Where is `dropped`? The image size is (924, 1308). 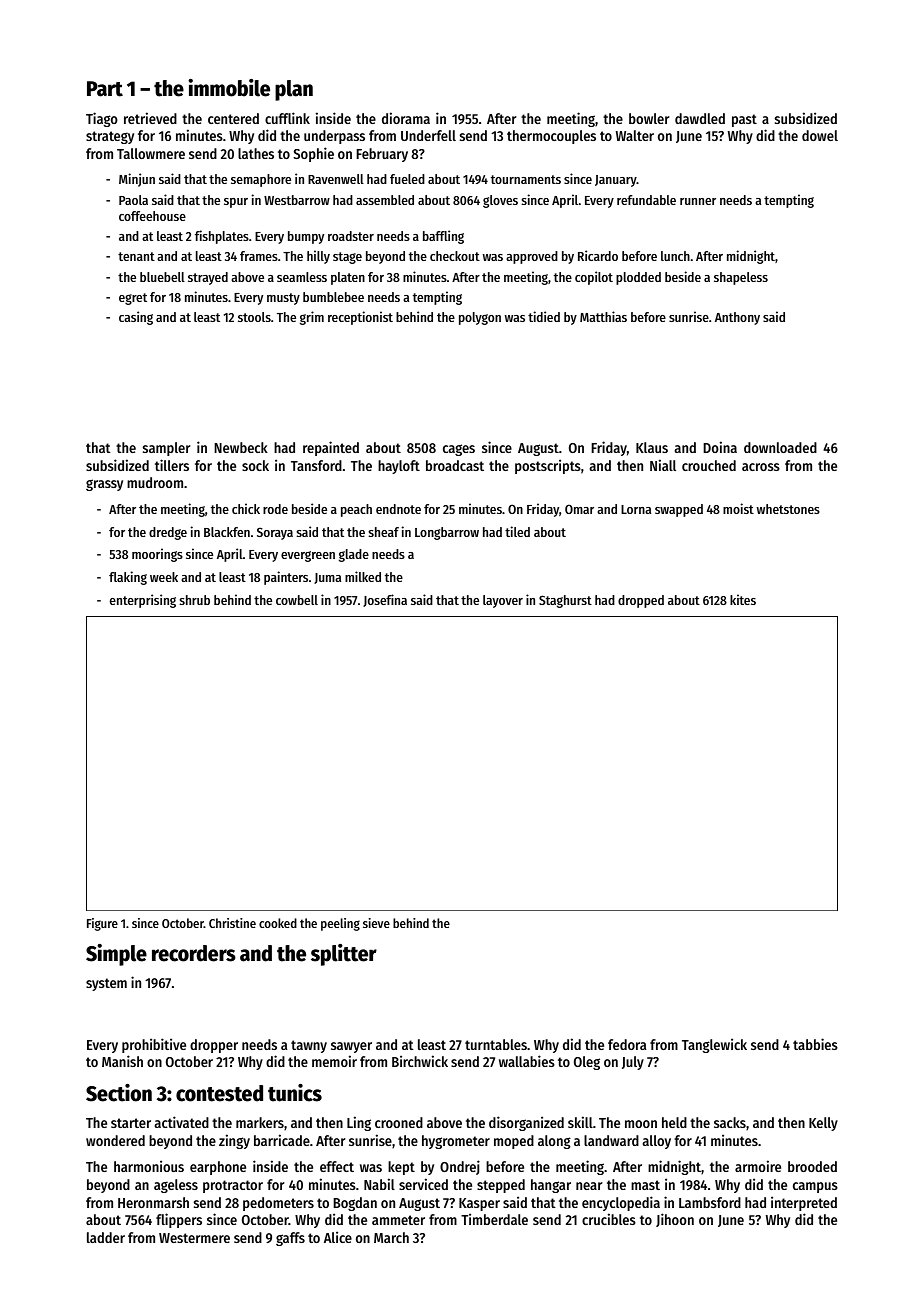 dropped is located at coordinates (641, 601).
